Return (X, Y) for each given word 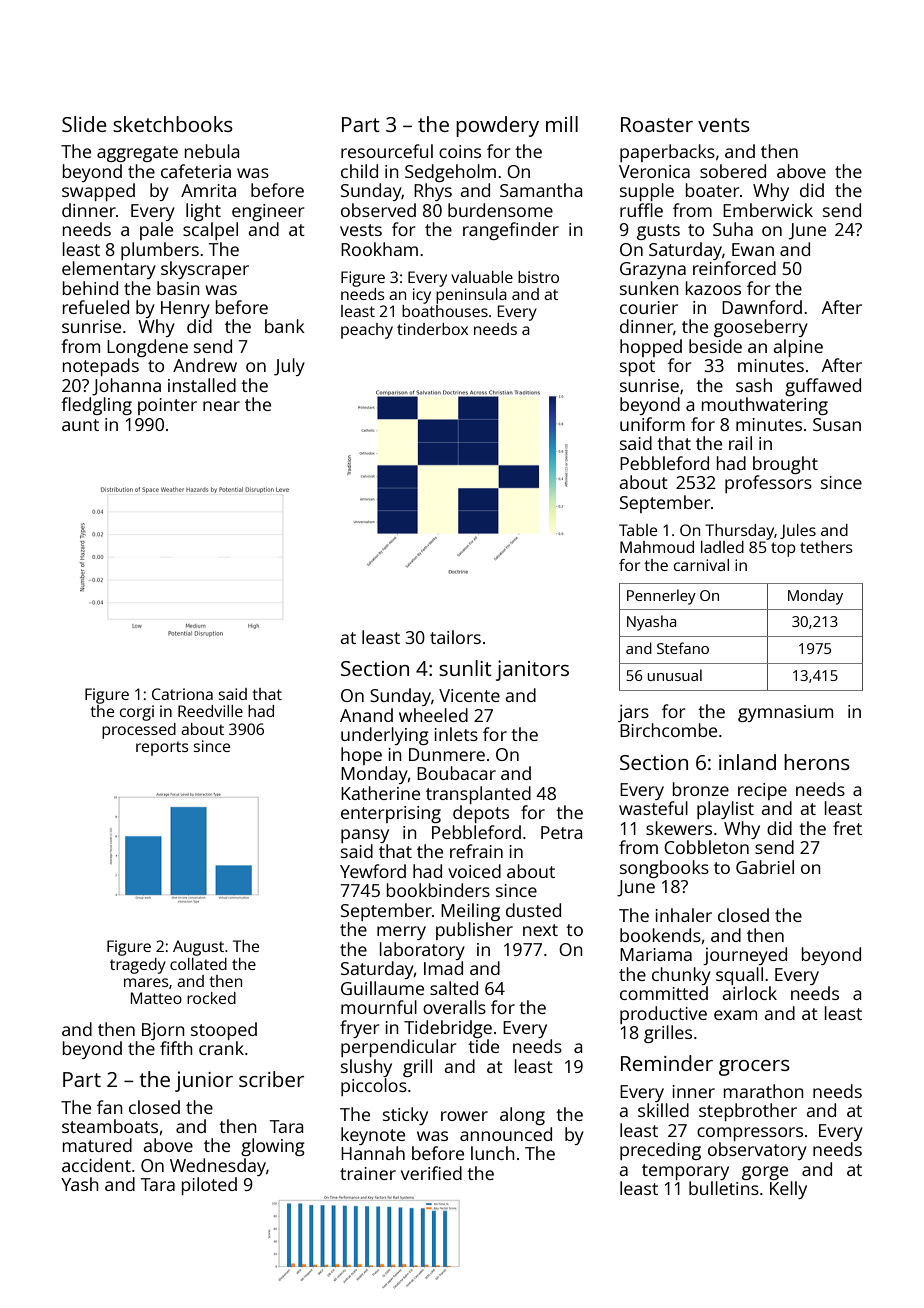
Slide (84, 124)
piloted (209, 1186)
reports (162, 748)
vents (724, 125)
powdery (497, 126)
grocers (754, 1068)
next (540, 930)
